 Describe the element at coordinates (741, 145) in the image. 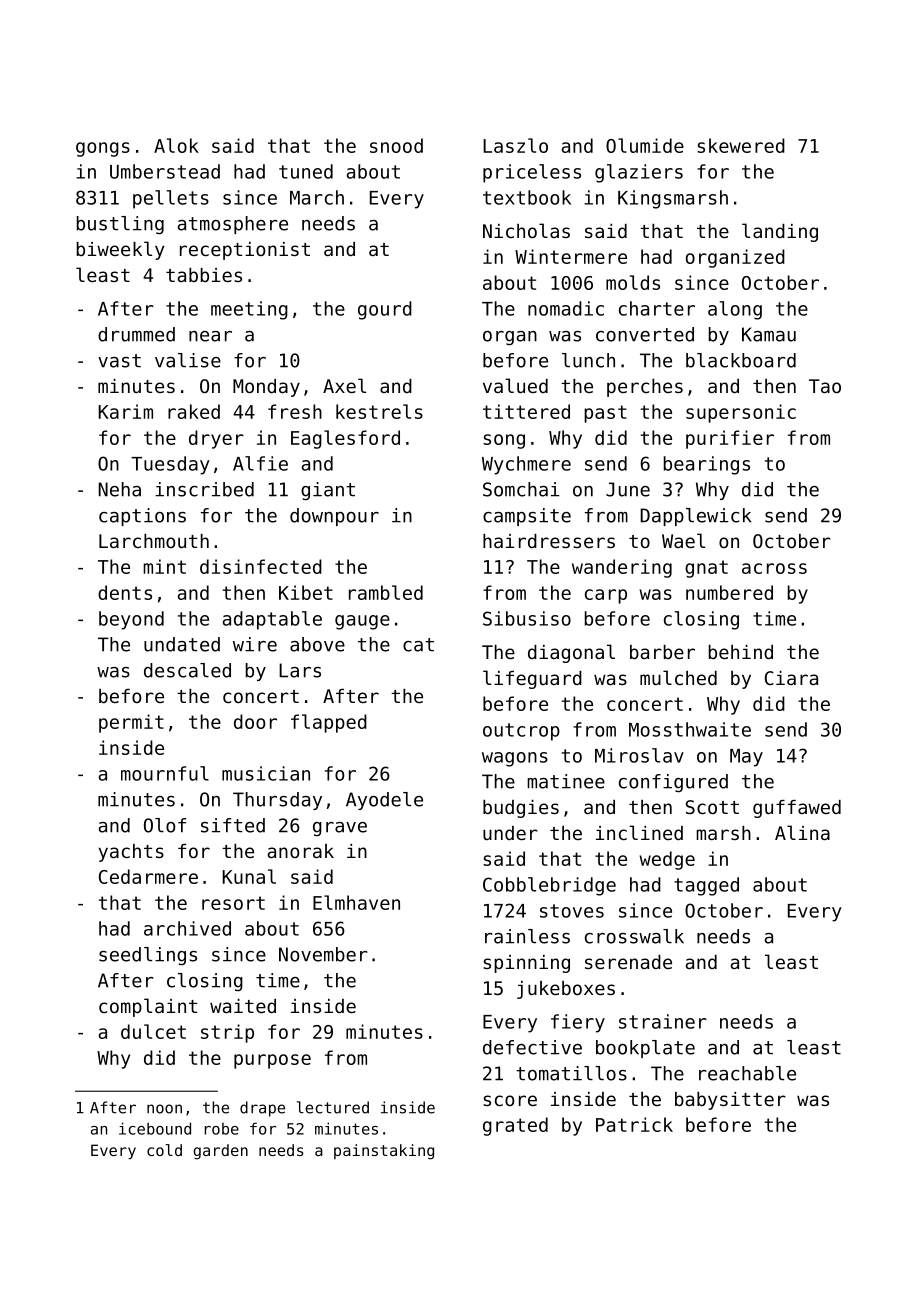

I see `skewered` at that location.
